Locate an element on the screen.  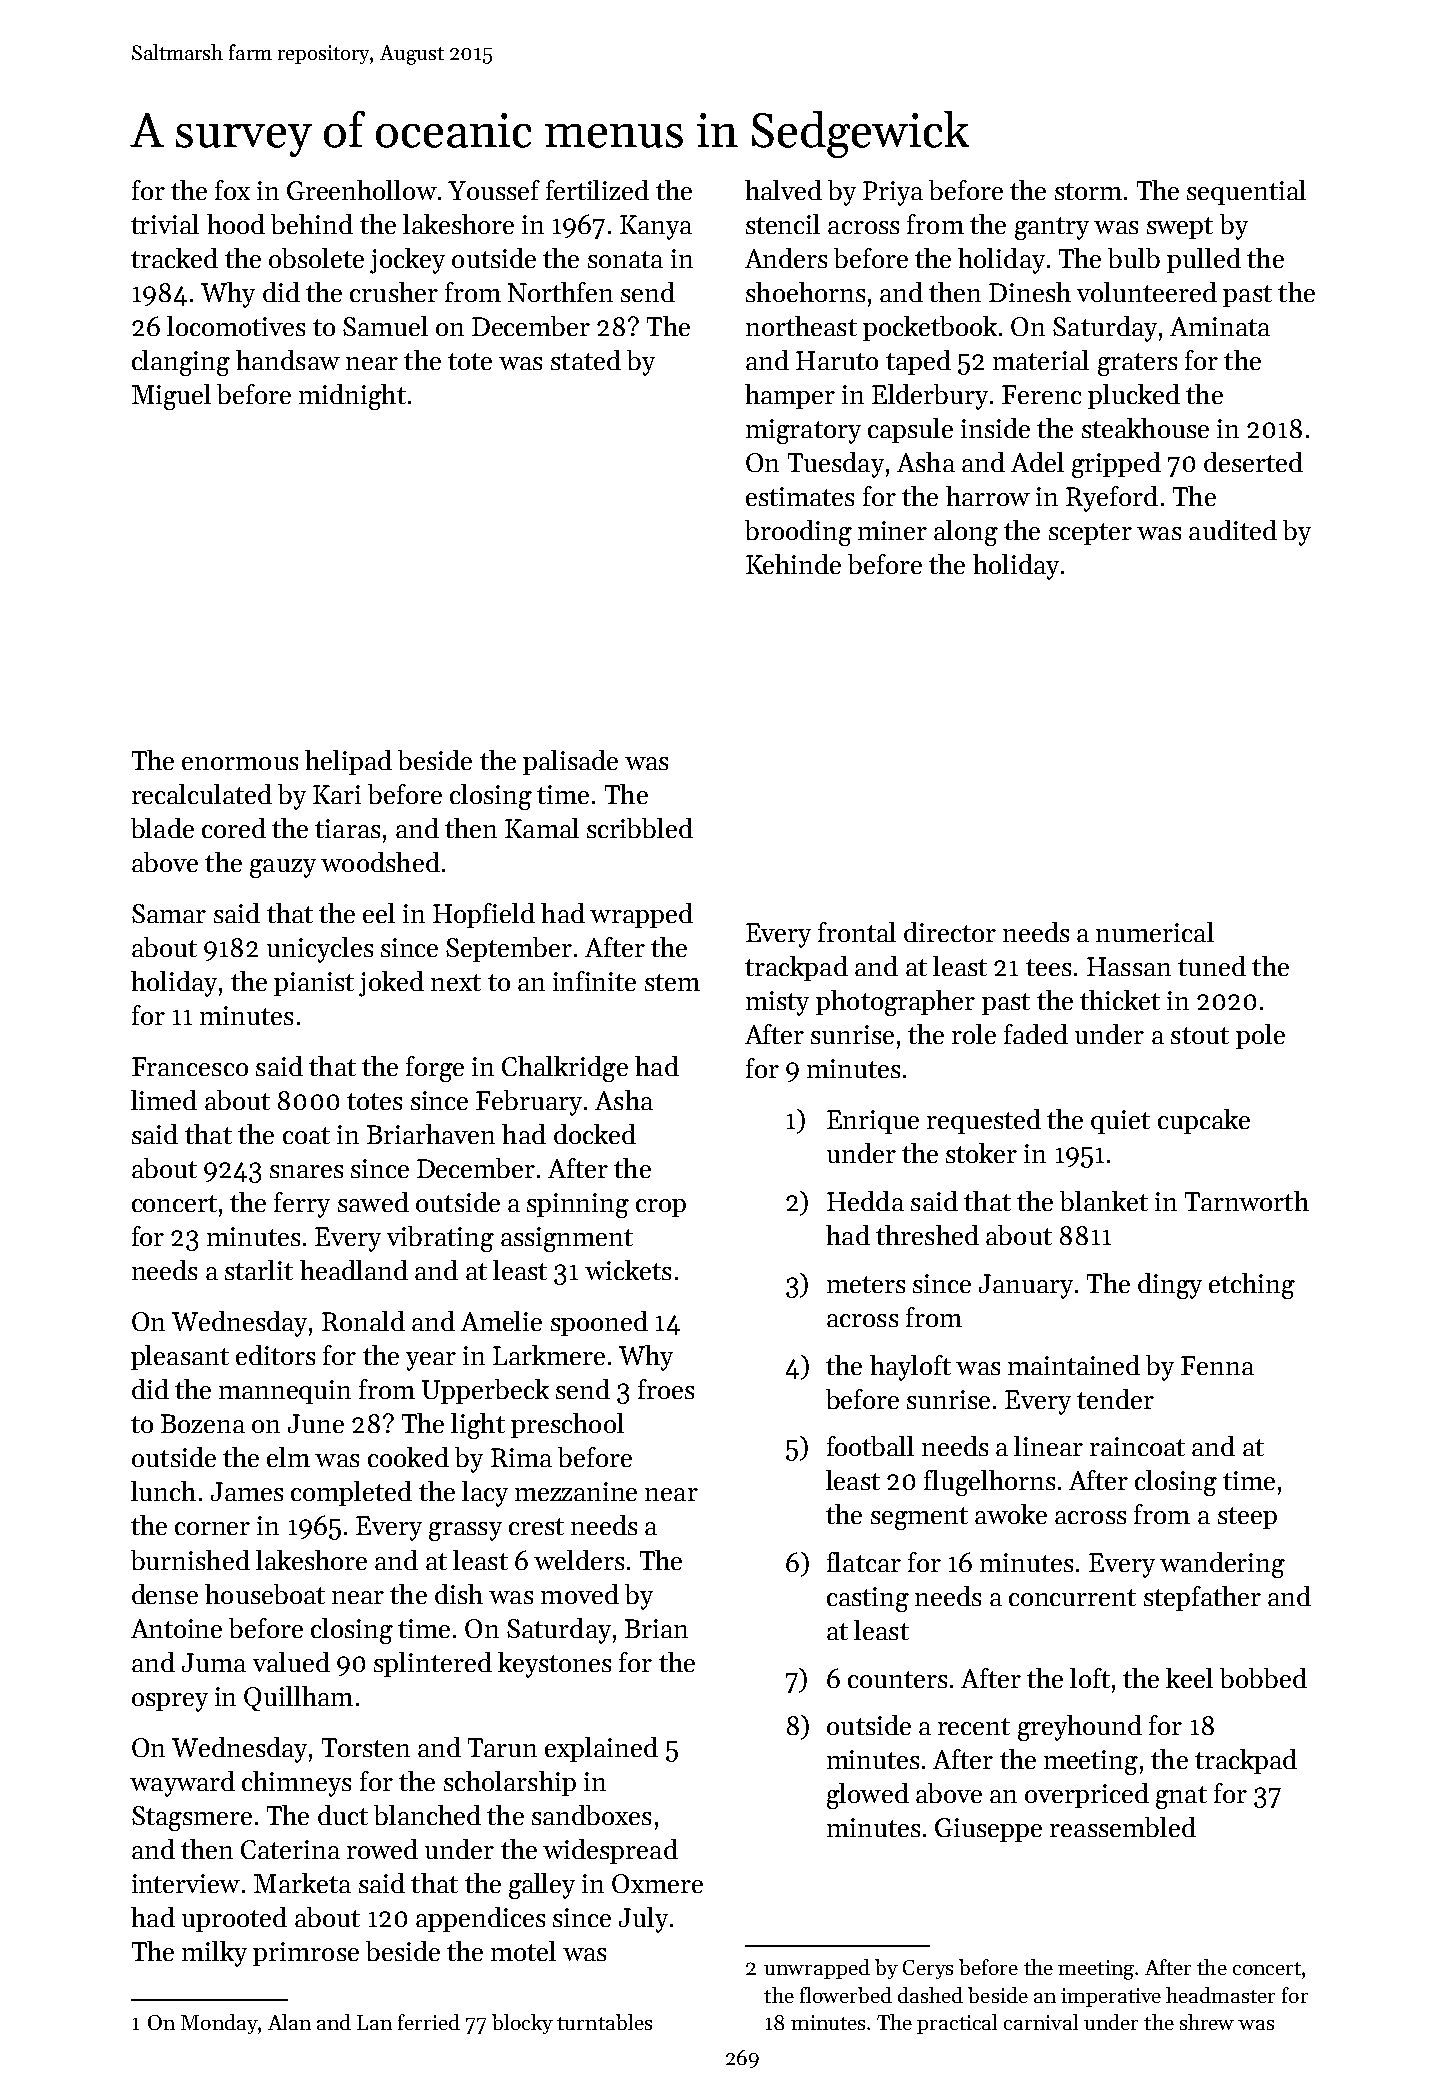
lacy is located at coordinates (485, 1494).
